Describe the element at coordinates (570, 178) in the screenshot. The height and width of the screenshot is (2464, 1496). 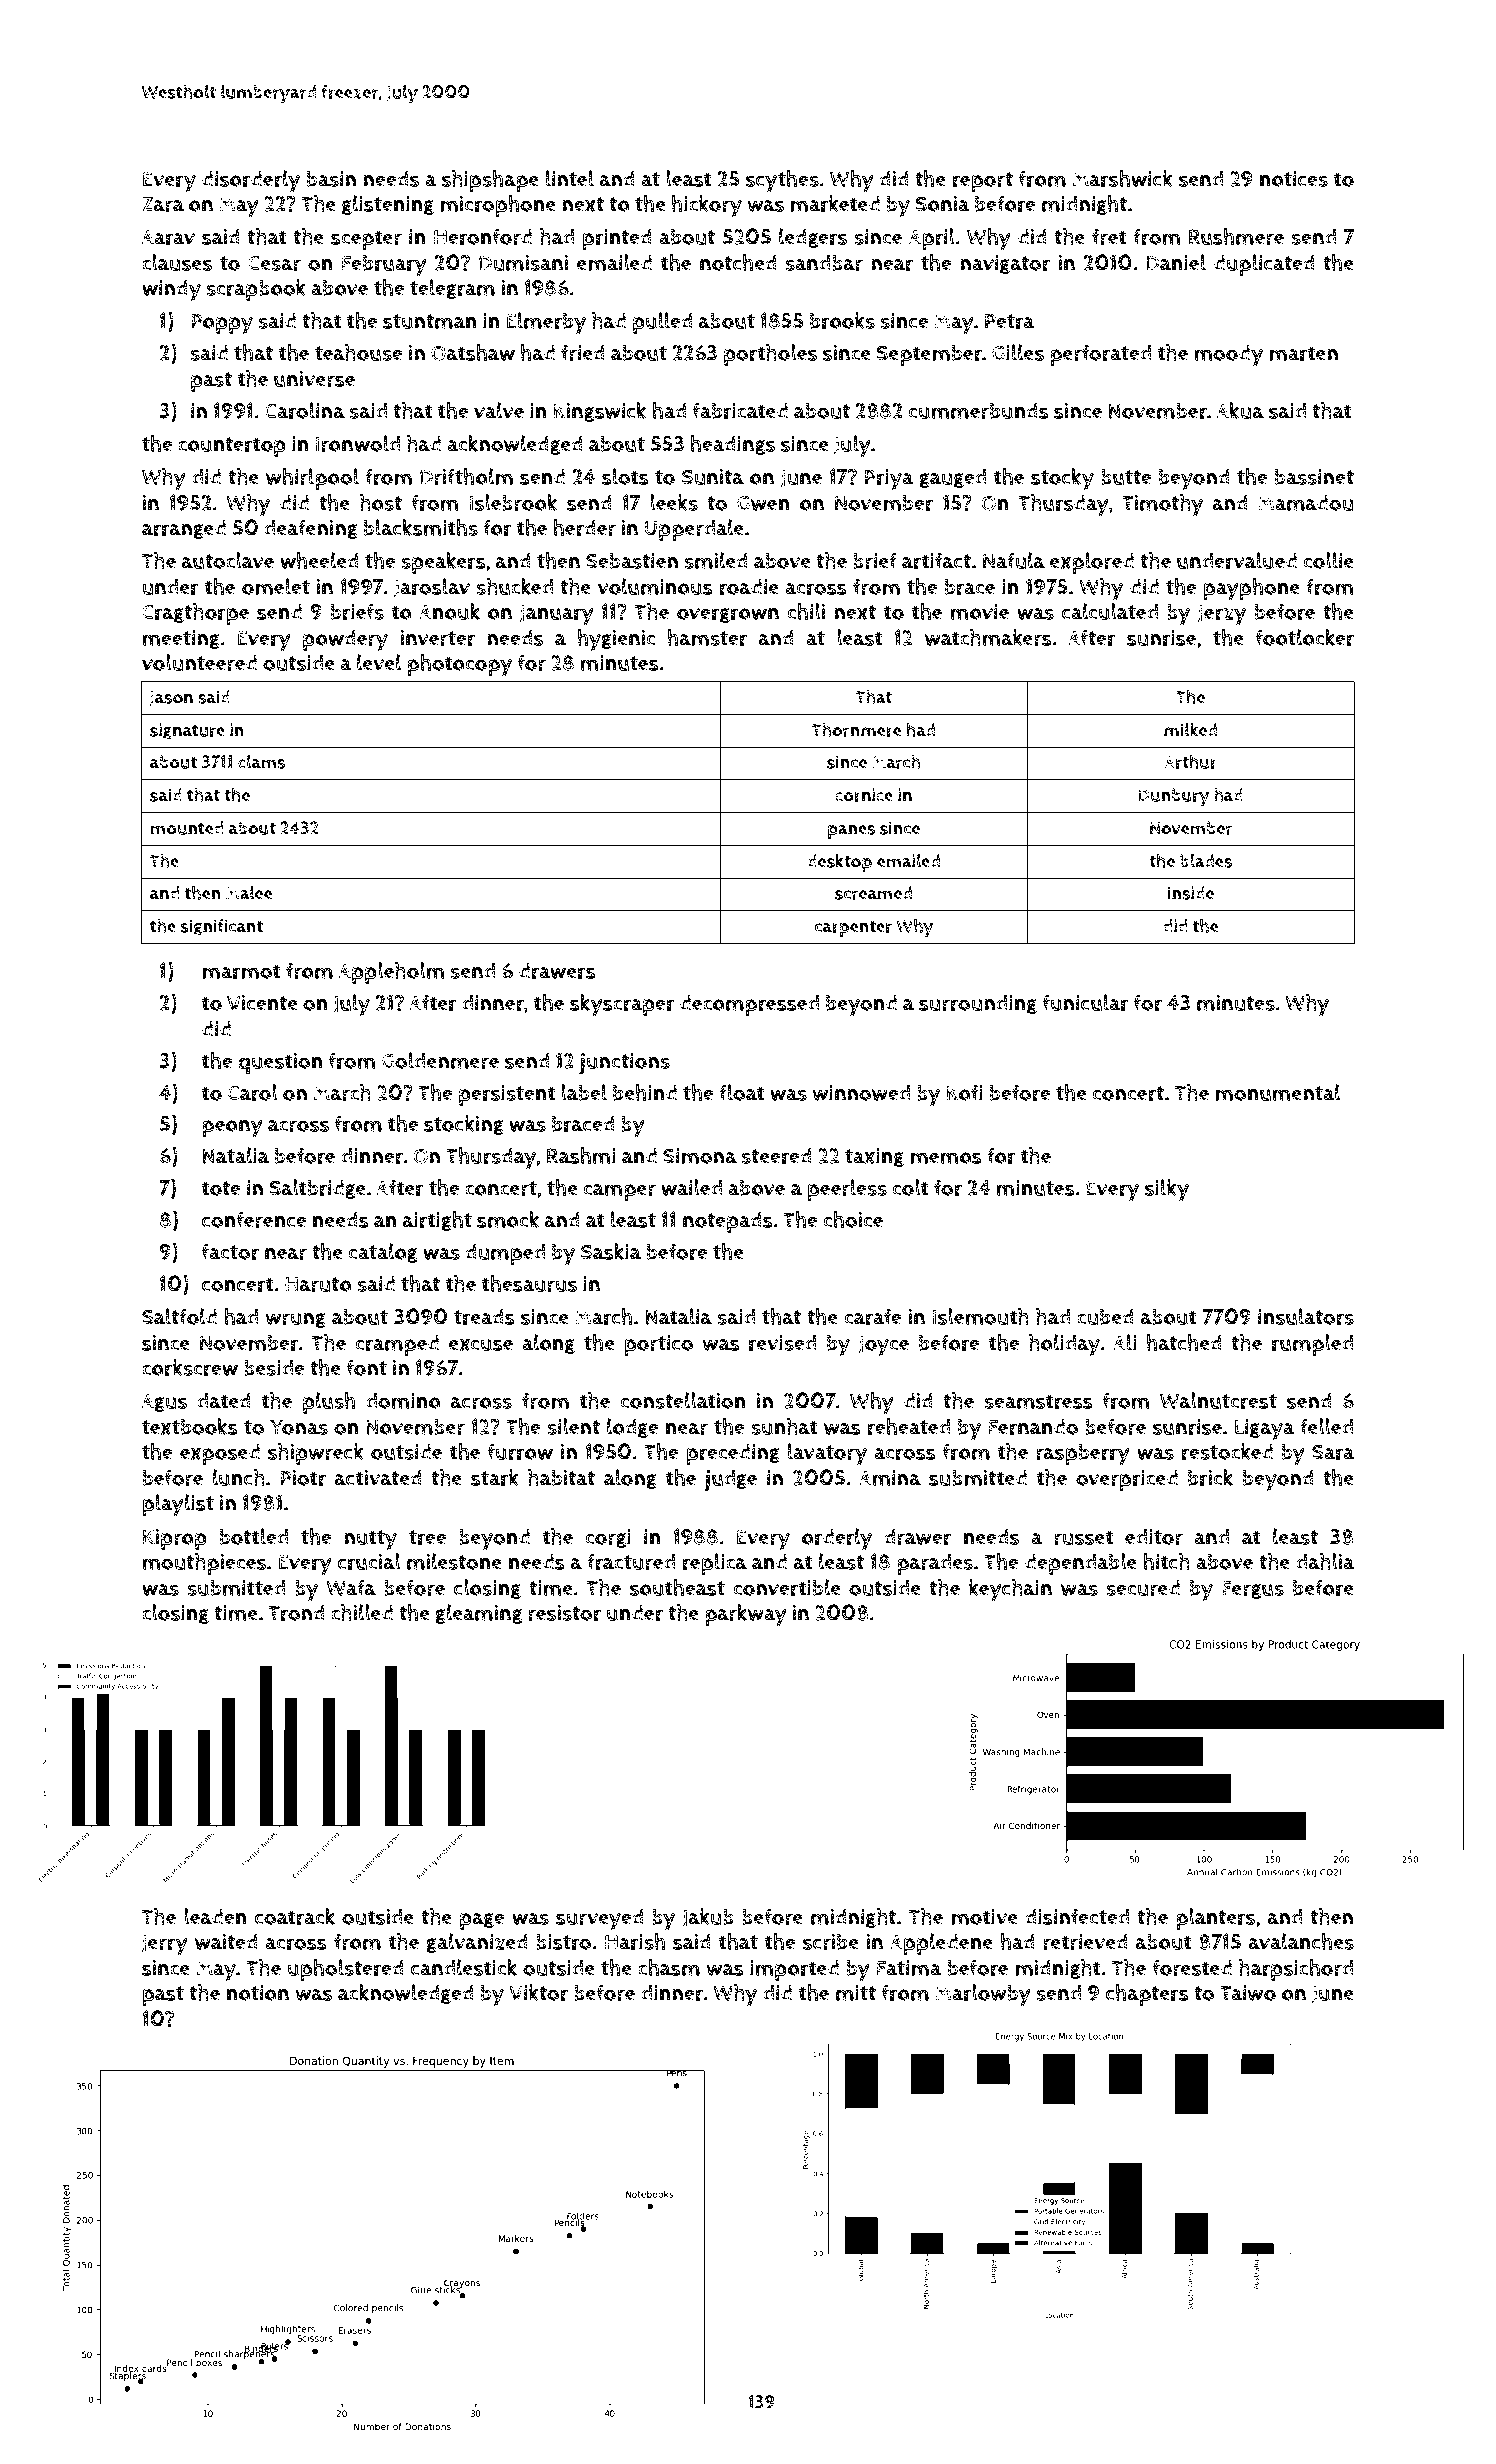
I see `lintel` at that location.
